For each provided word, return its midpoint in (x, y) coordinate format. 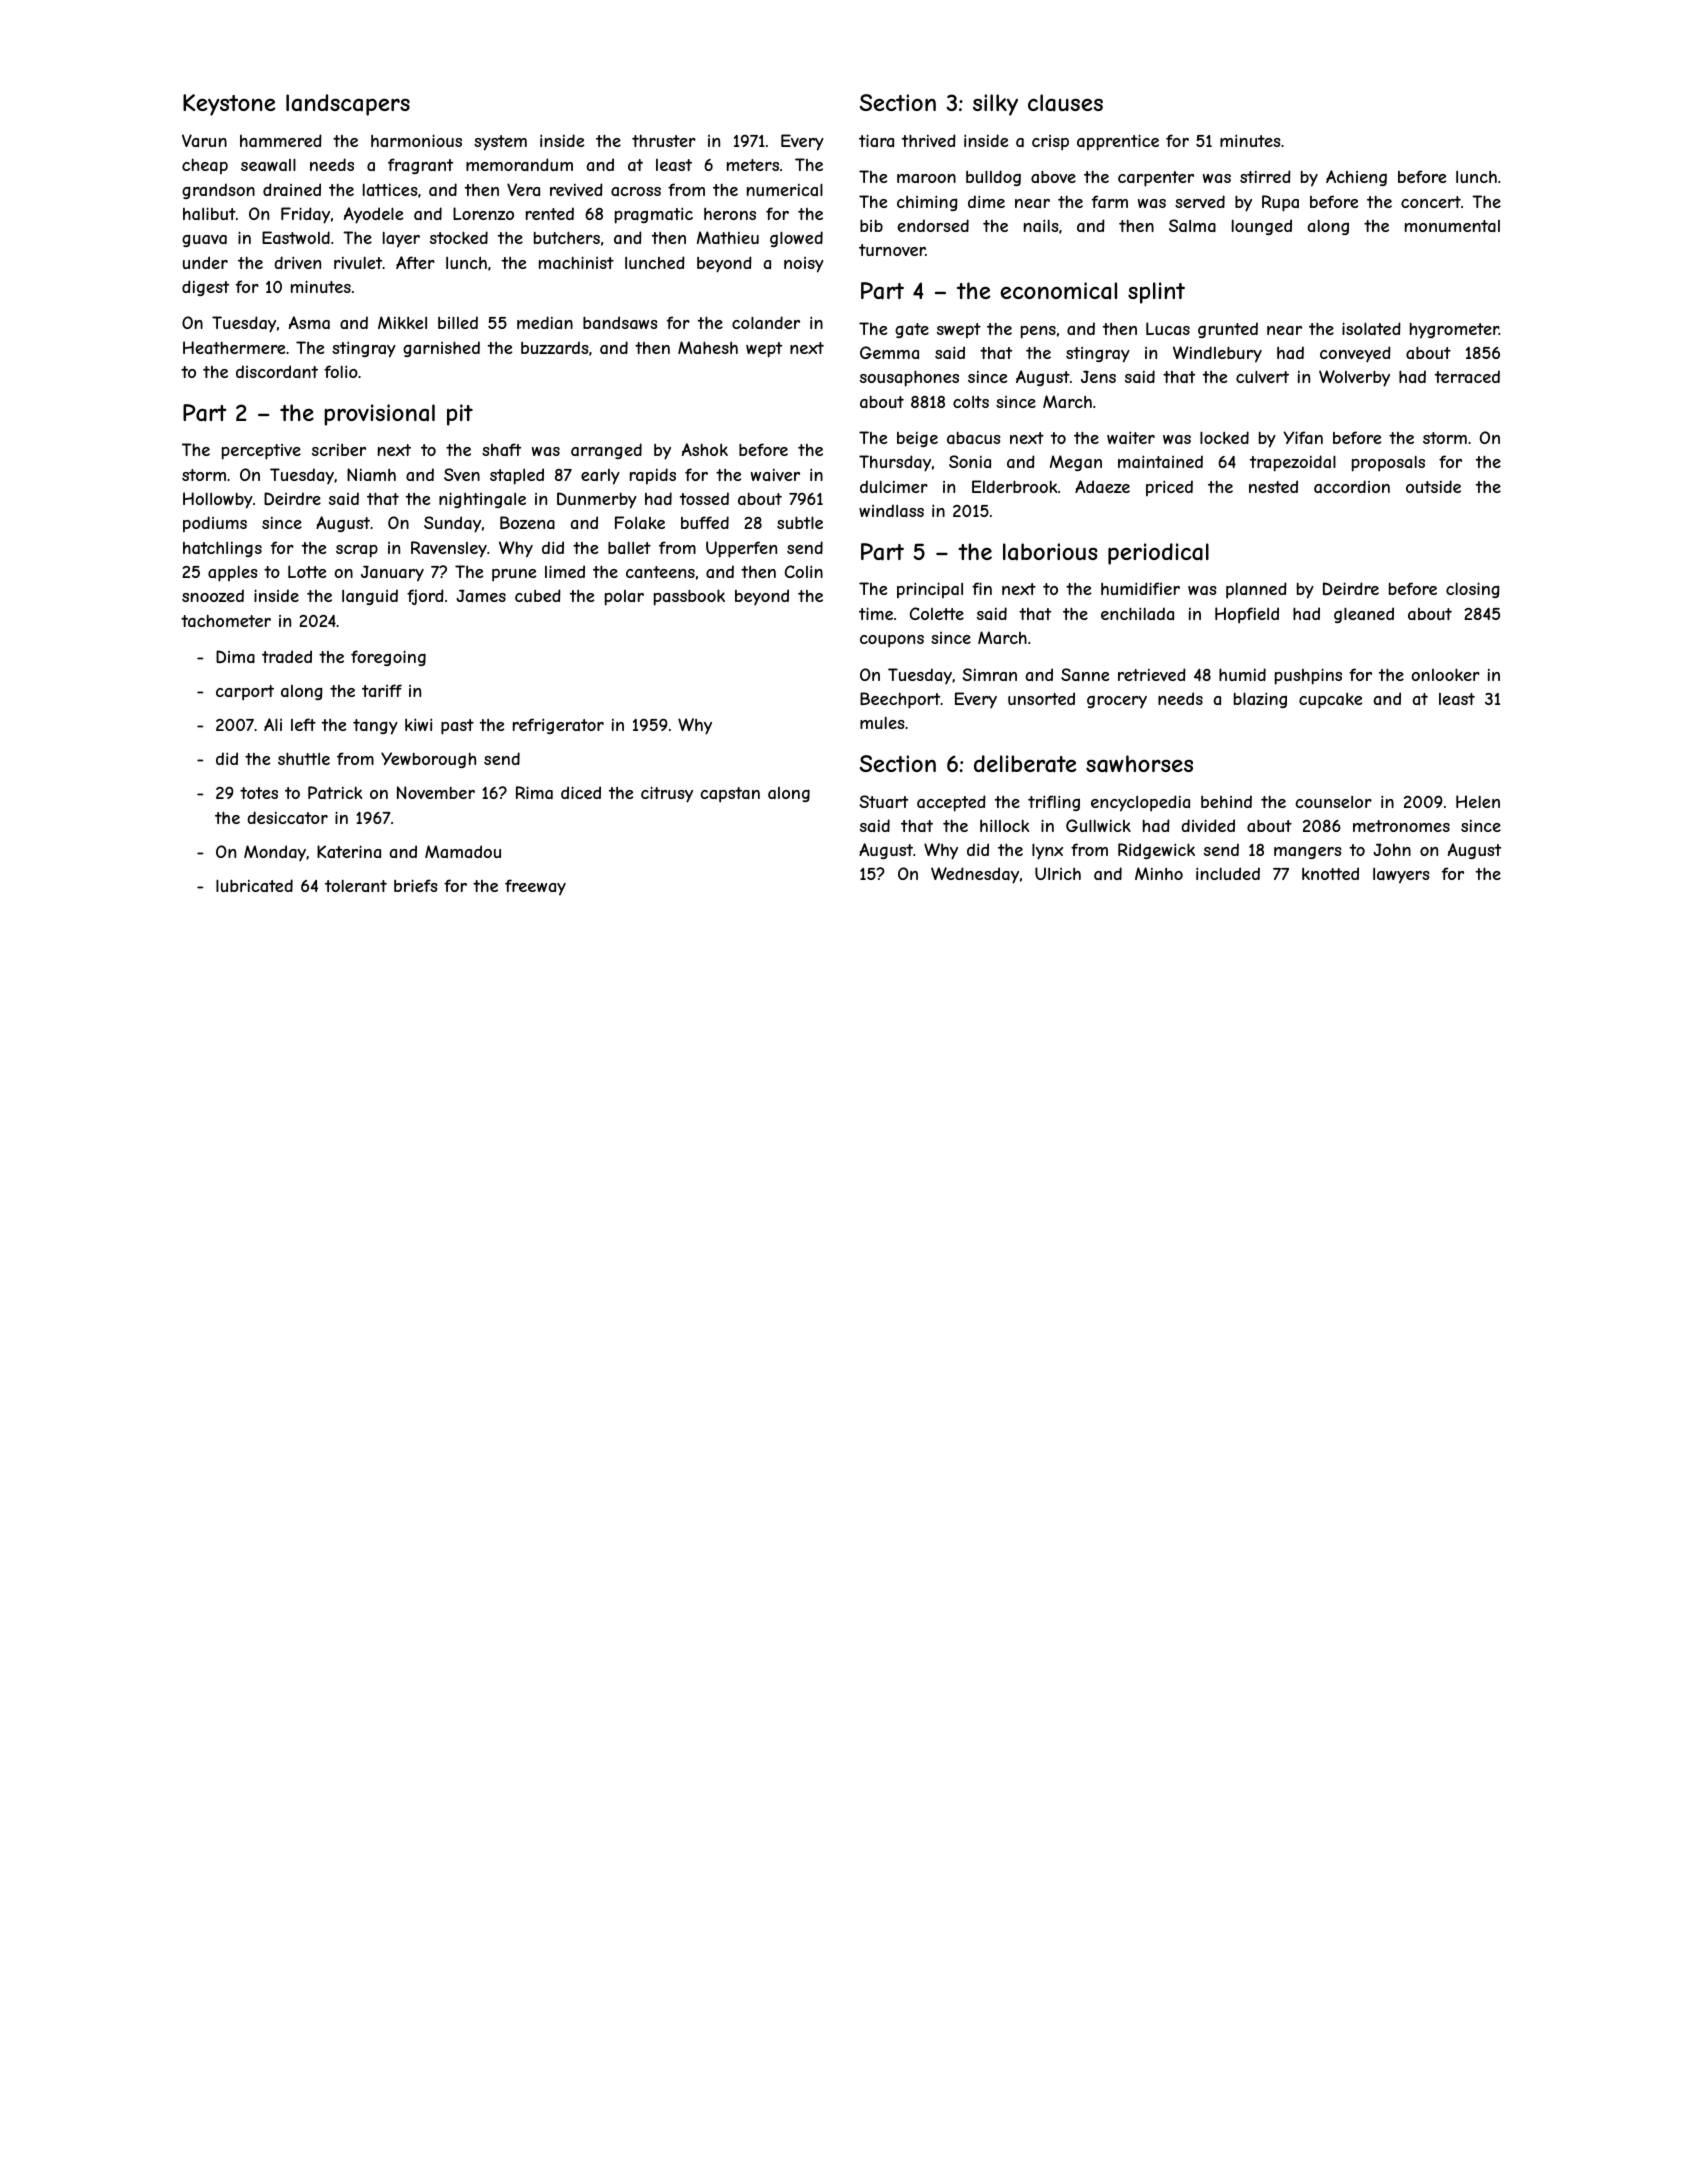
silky (995, 105)
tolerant (356, 885)
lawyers (1401, 876)
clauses (1065, 103)
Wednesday (975, 875)
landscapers (348, 105)
